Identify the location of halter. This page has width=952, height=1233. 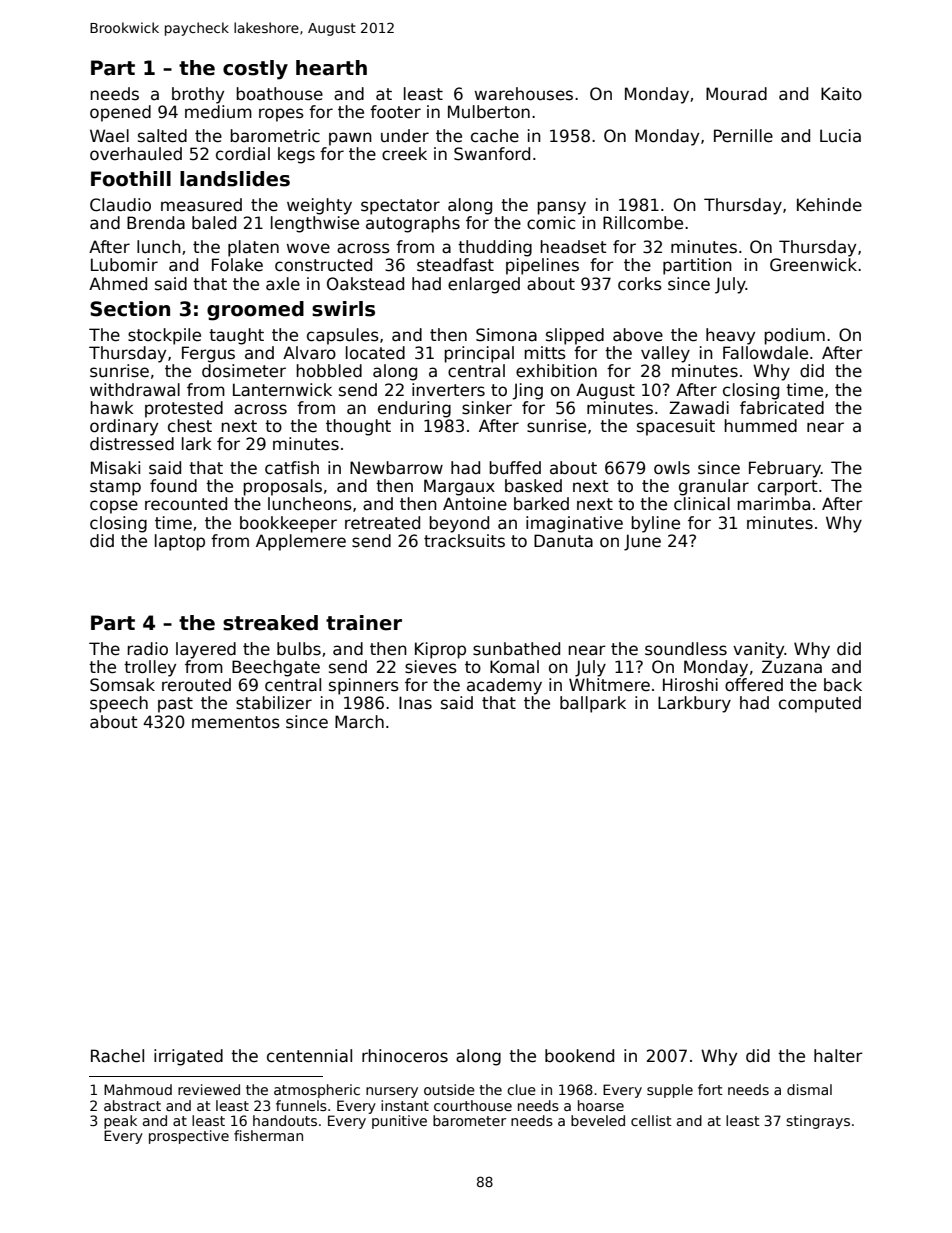
(838, 1056).
